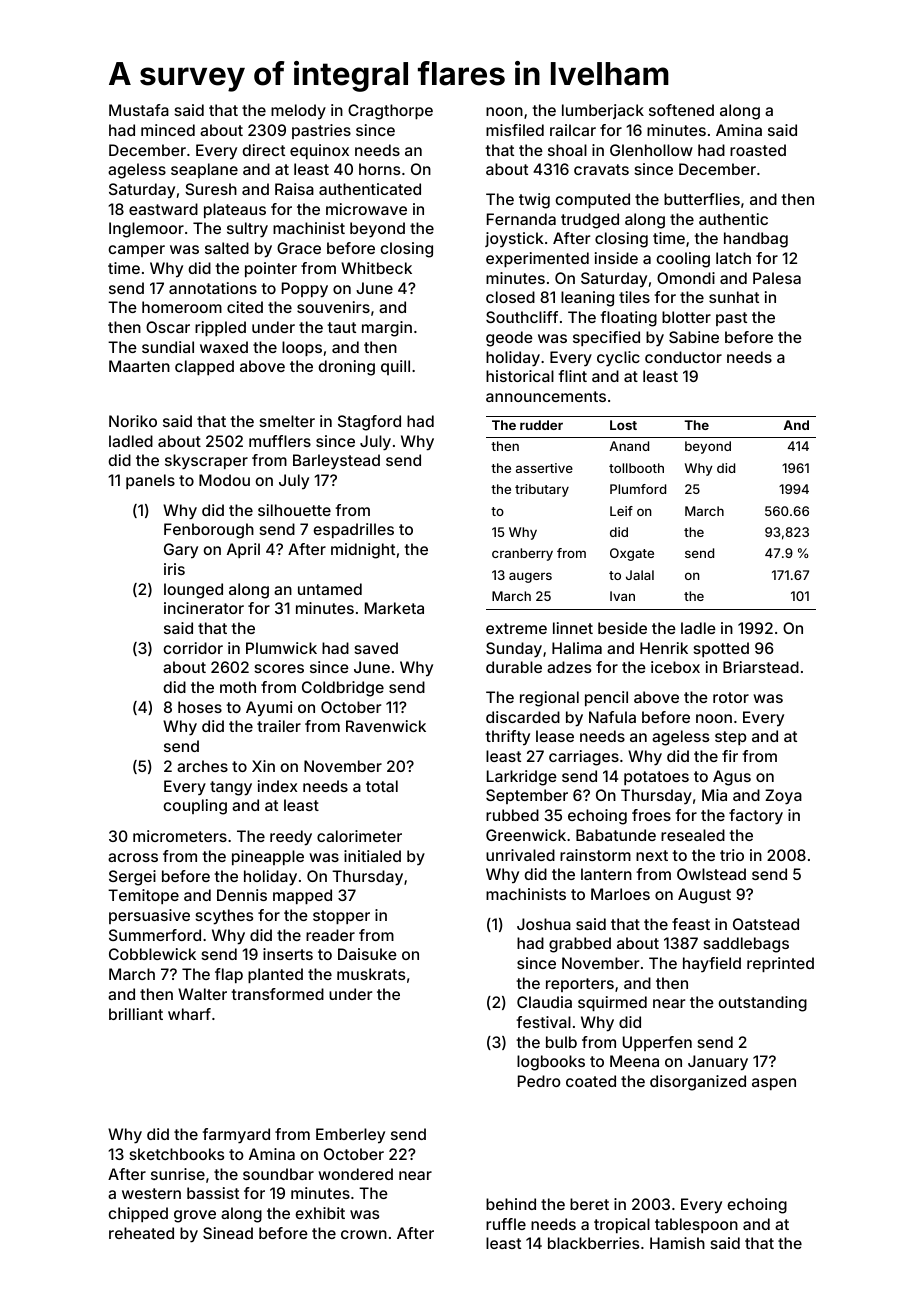 The image size is (924, 1314). I want to click on reheated, so click(141, 1233).
